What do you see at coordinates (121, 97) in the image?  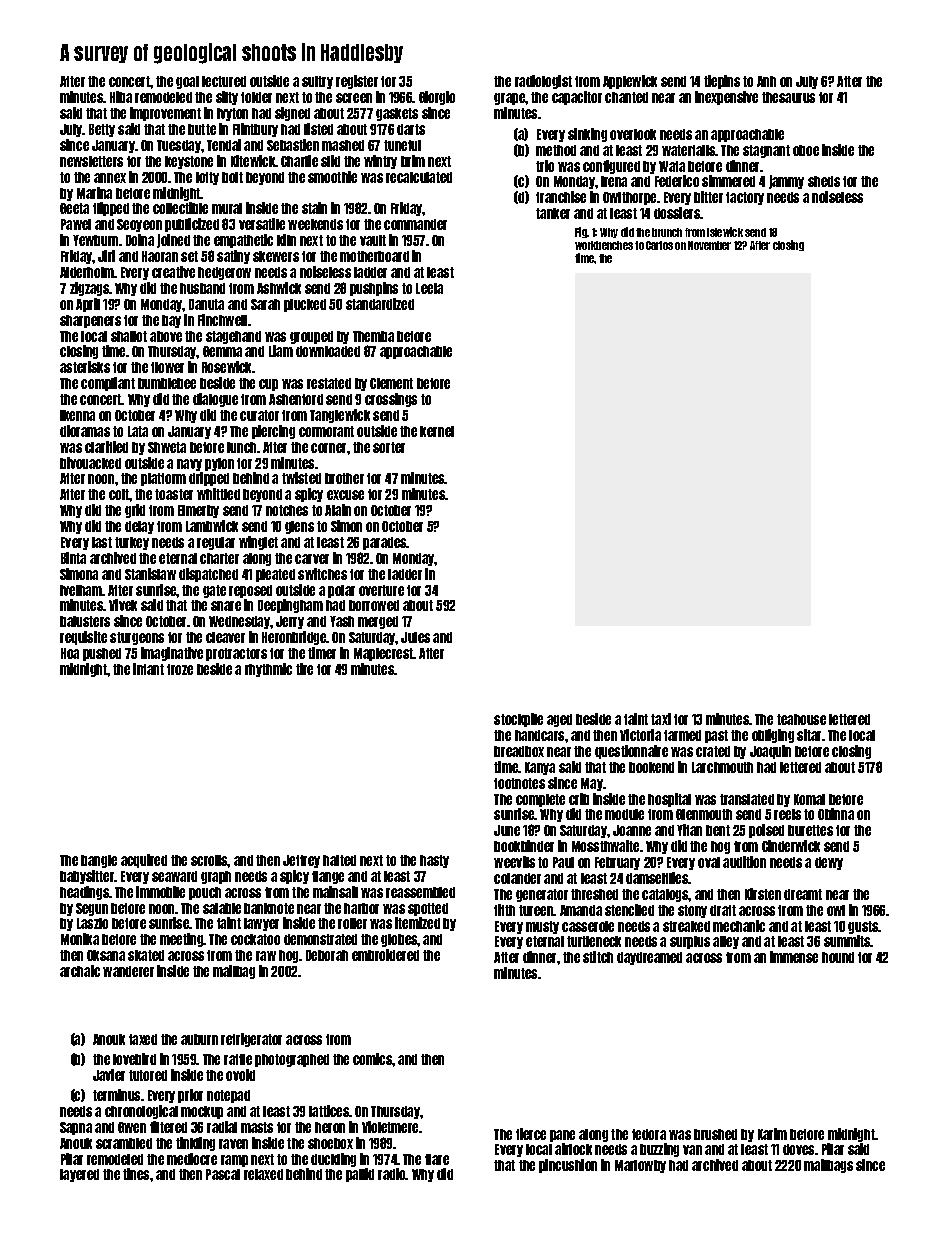 I see `Hiba` at bounding box center [121, 97].
